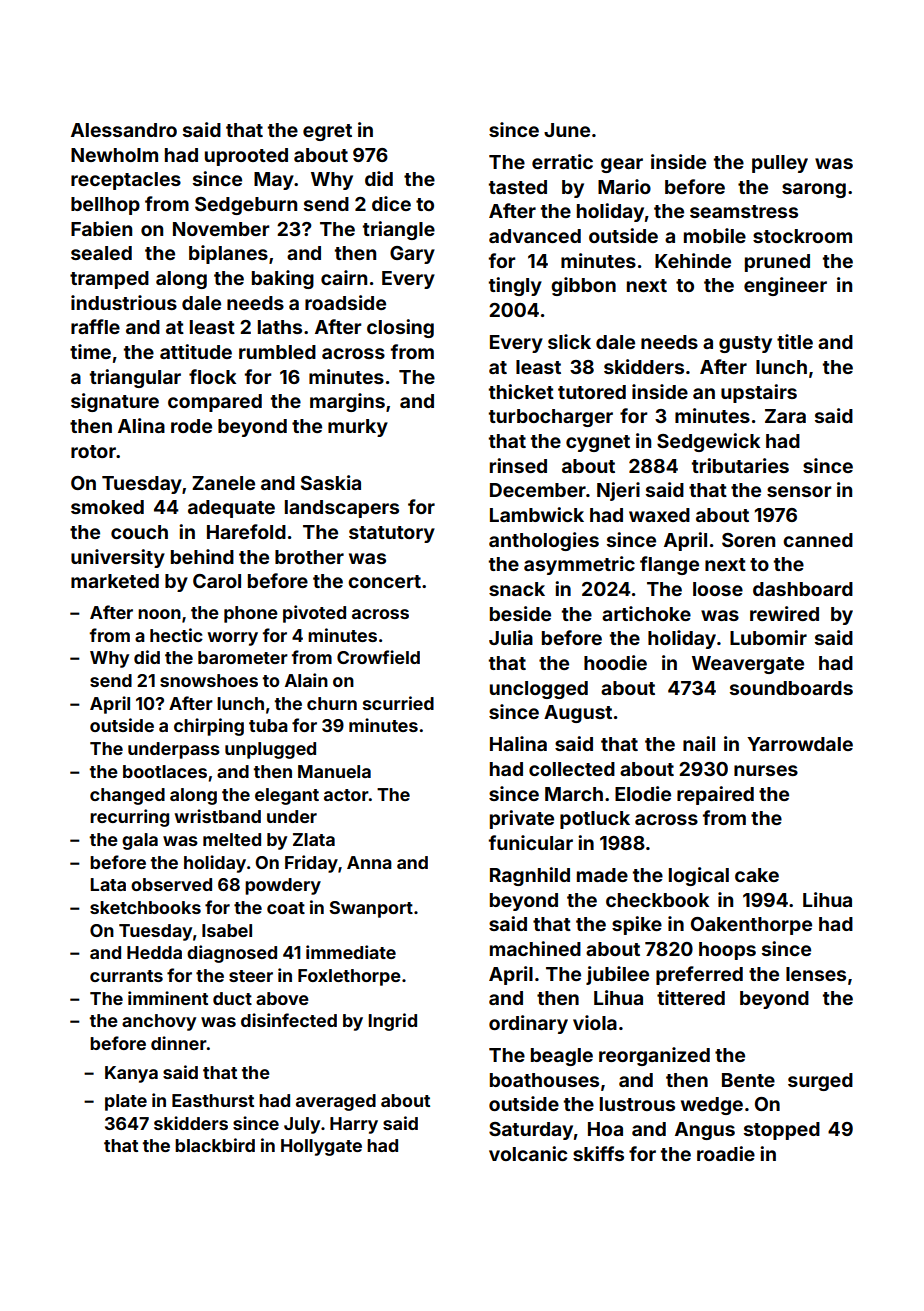  Describe the element at coordinates (757, 875) in the screenshot. I see `cake` at that location.
